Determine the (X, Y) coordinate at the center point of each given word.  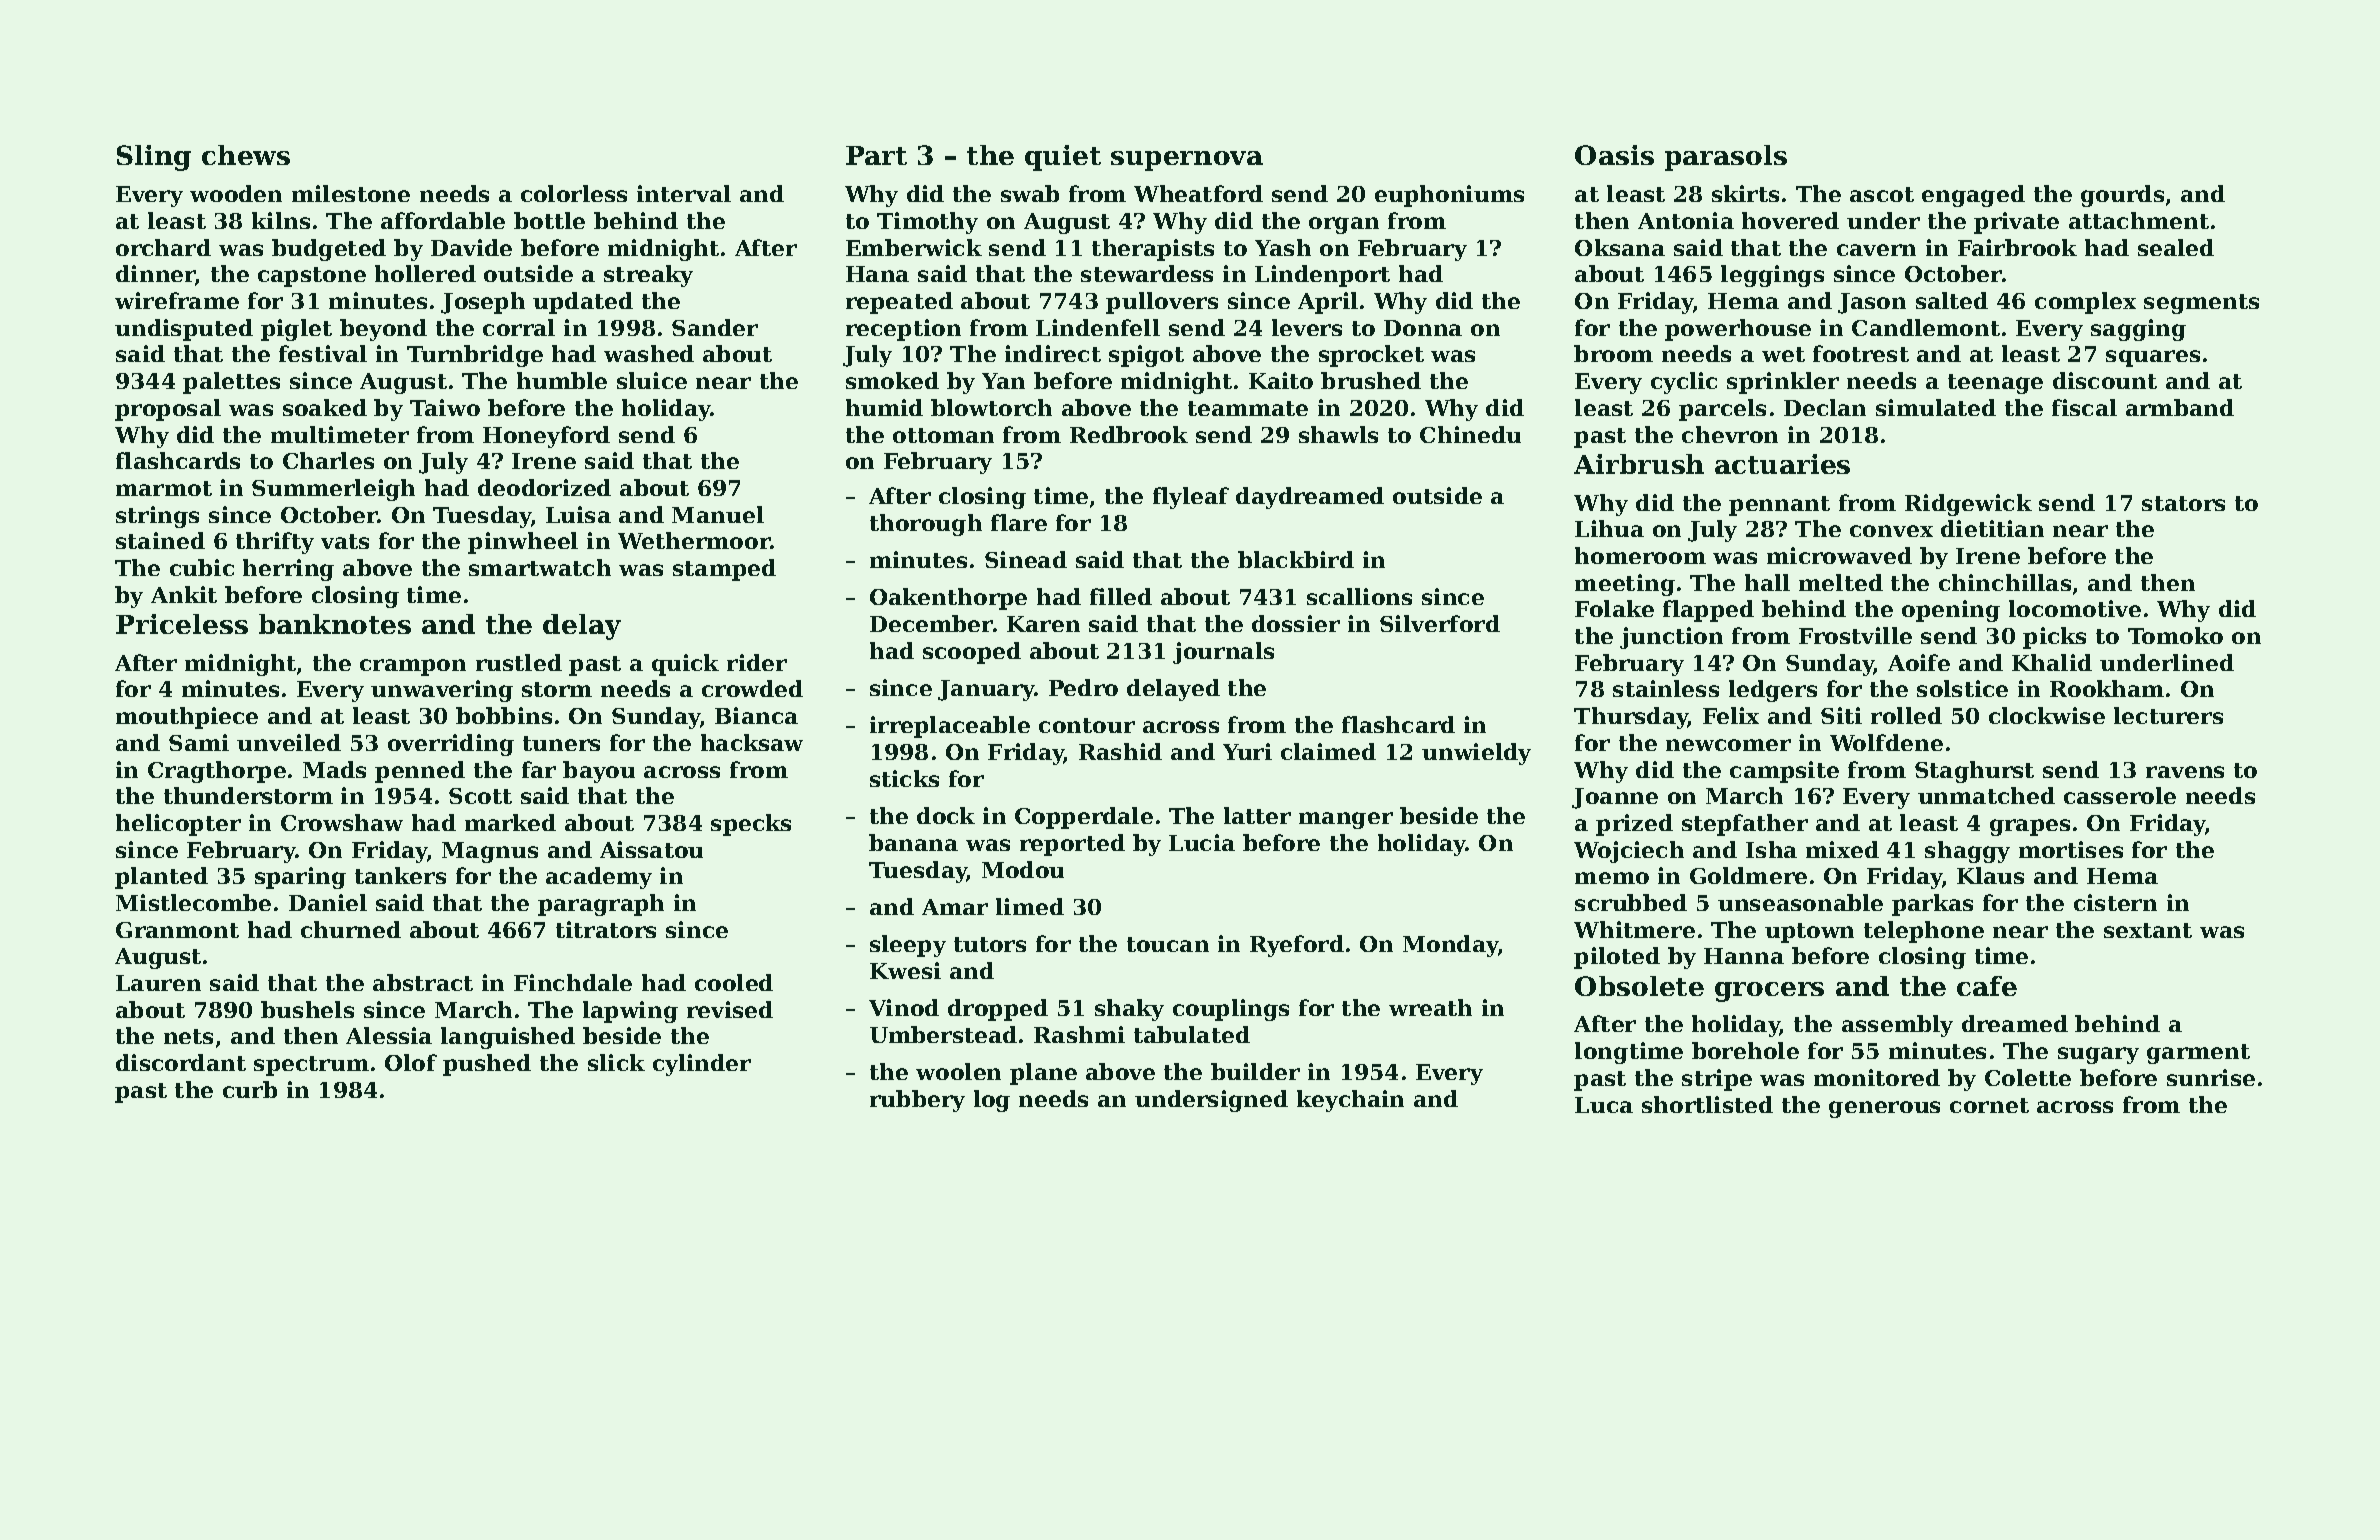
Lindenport (1322, 276)
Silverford (1440, 623)
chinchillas (2005, 582)
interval (684, 193)
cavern (1876, 250)
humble (562, 380)
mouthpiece (187, 718)
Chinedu (1470, 434)
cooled (734, 982)
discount (2105, 380)
